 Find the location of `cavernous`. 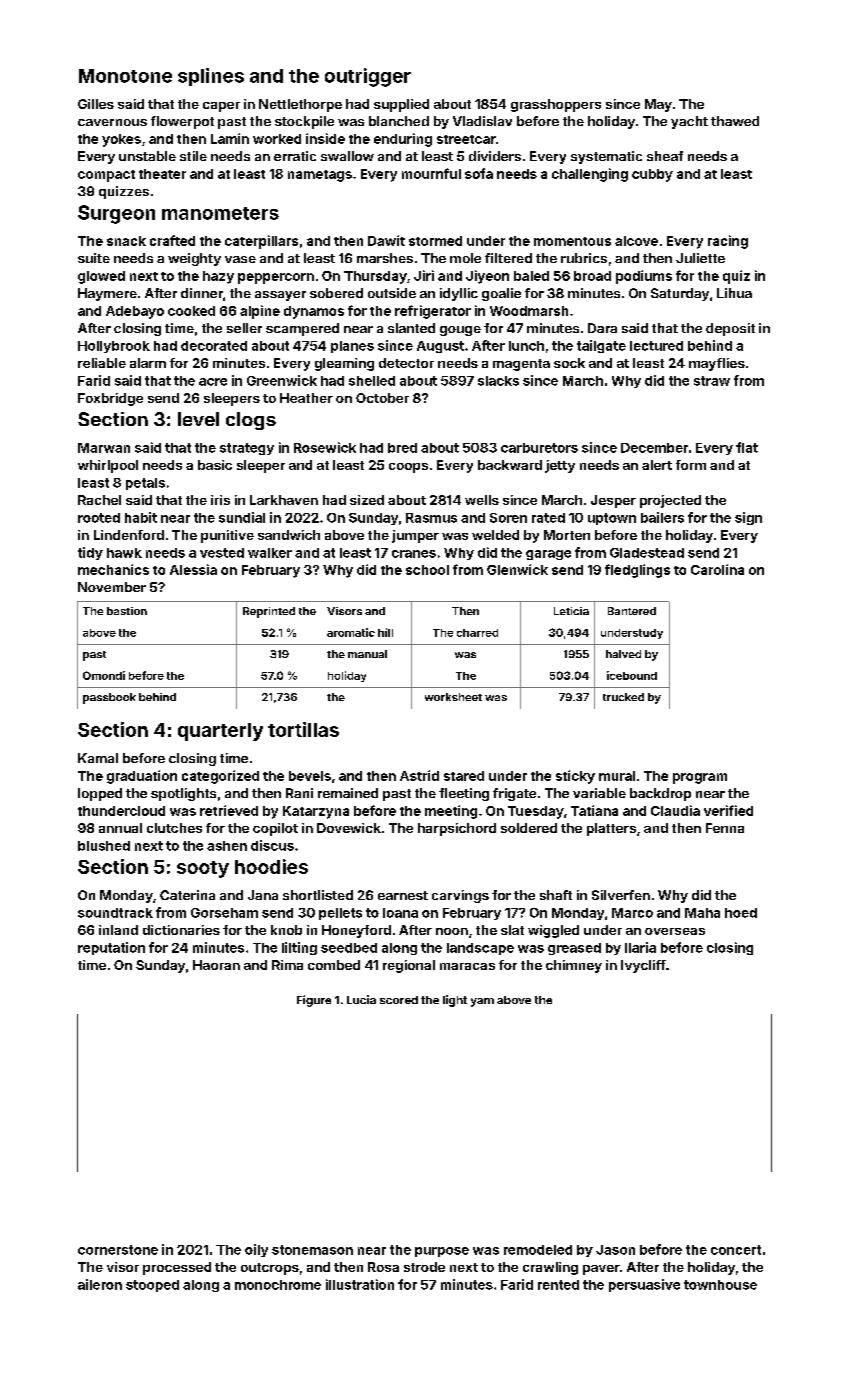

cavernous is located at coordinates (112, 122).
